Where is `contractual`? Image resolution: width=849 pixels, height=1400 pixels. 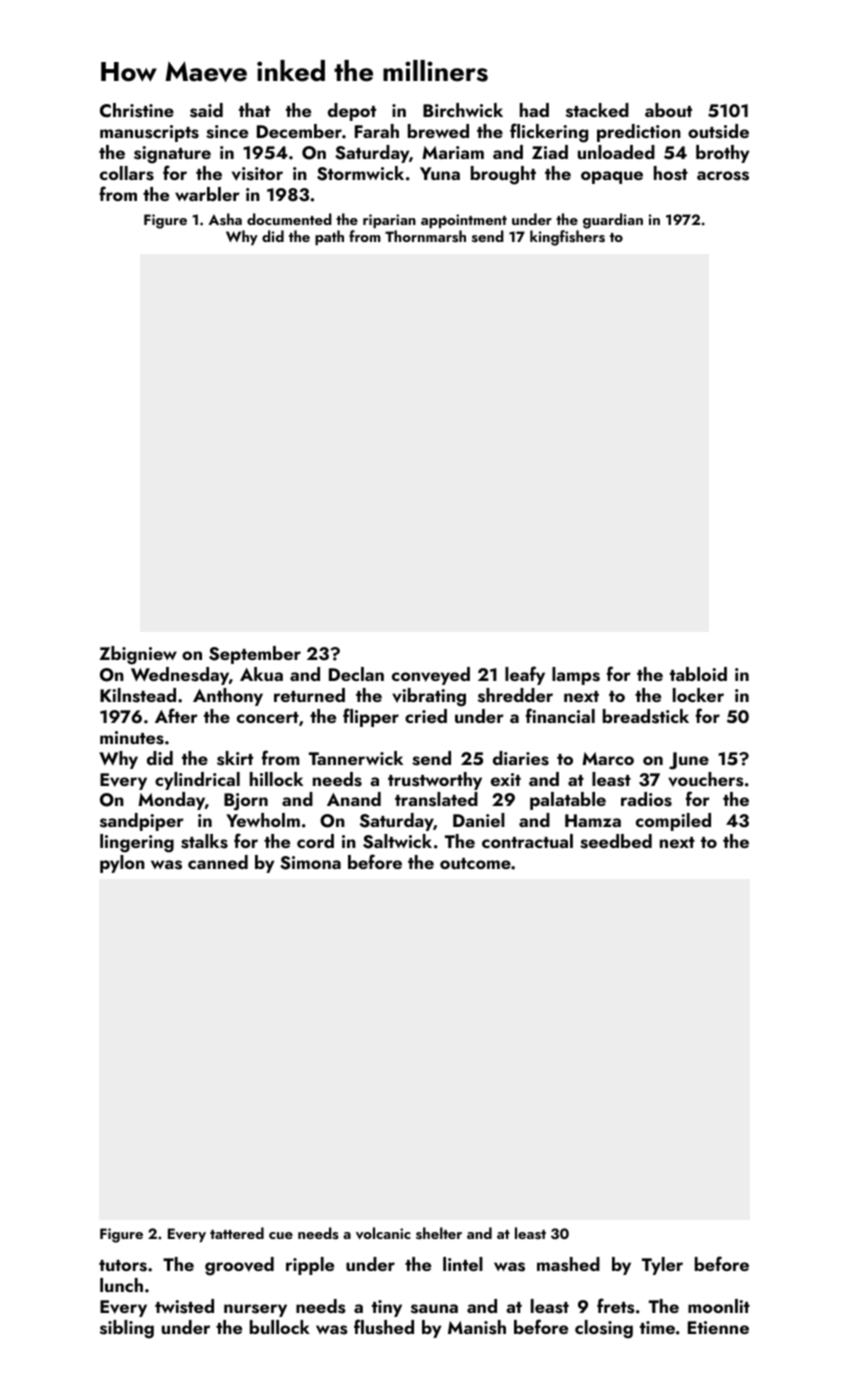
contractual is located at coordinates (527, 841).
